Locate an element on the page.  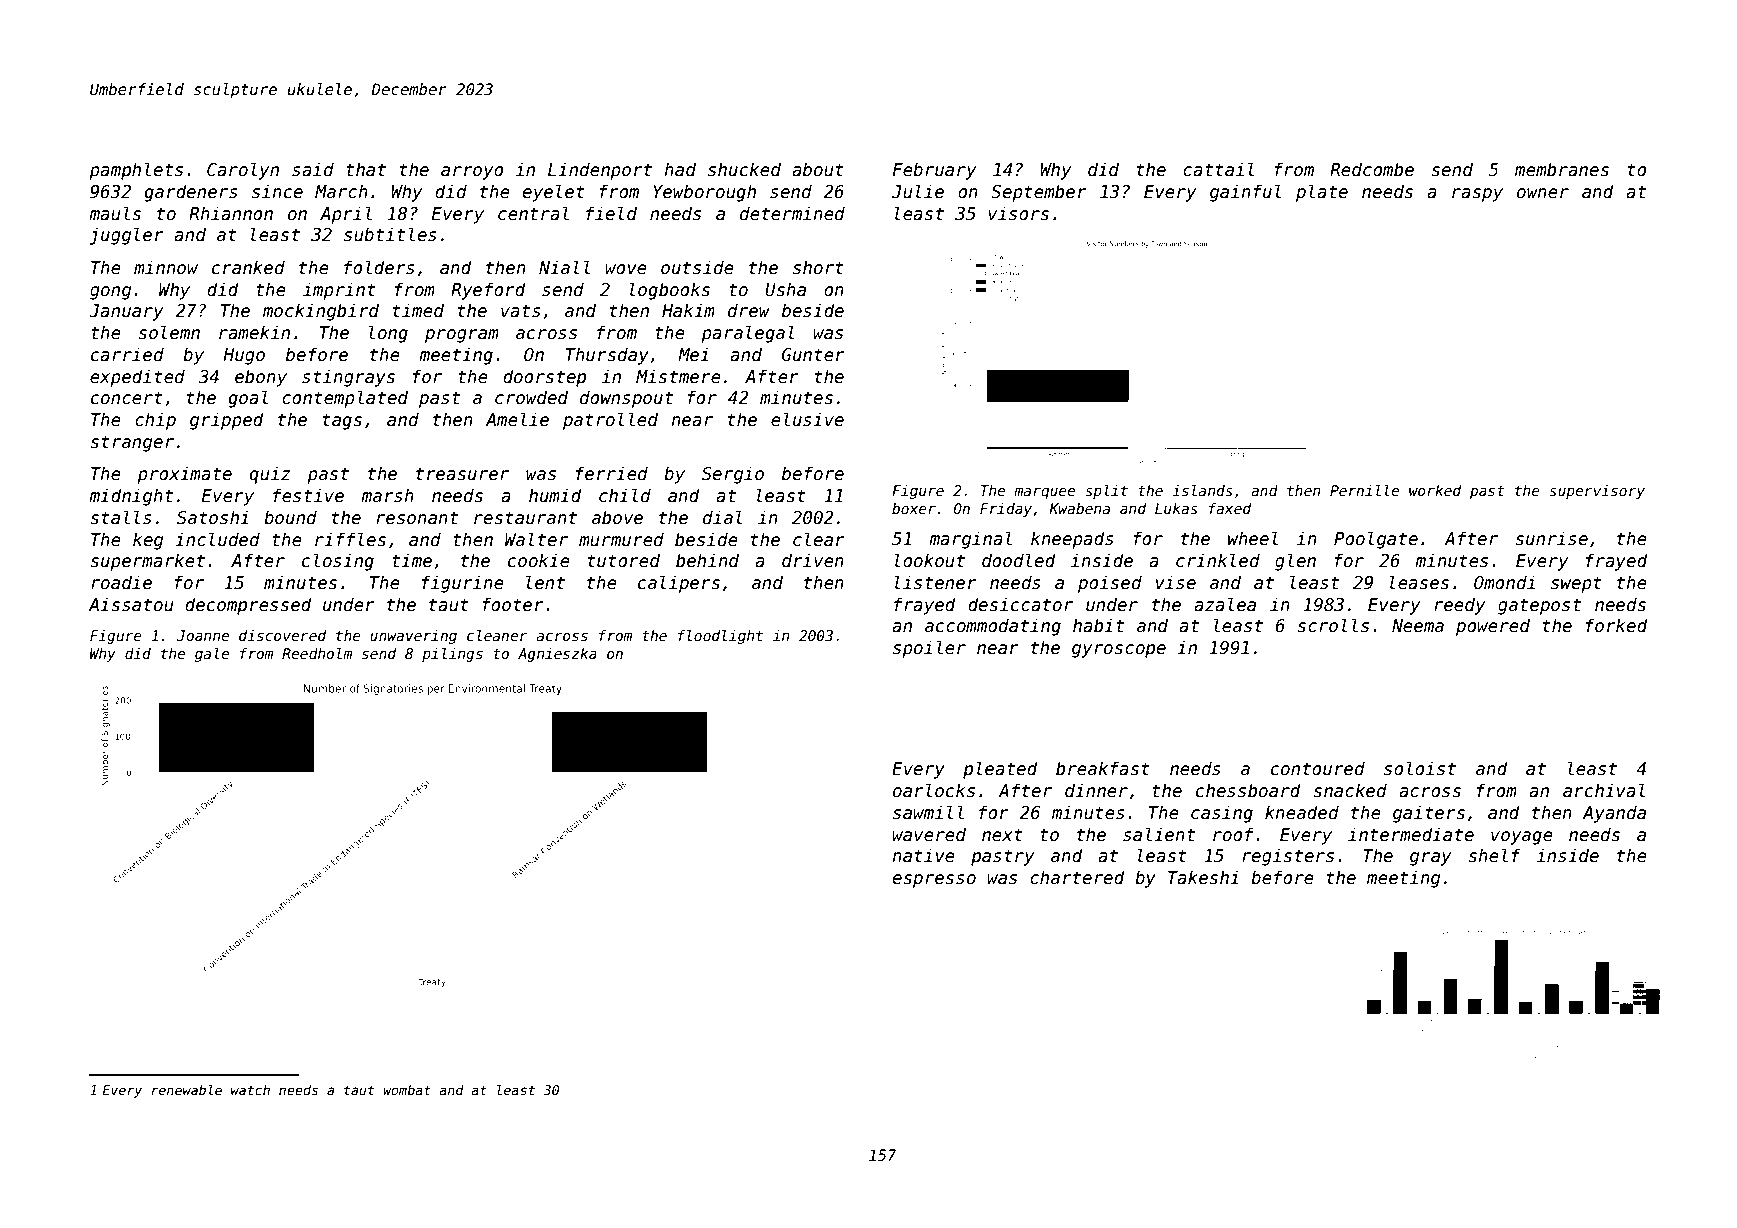
Redcombe is located at coordinates (1372, 169).
